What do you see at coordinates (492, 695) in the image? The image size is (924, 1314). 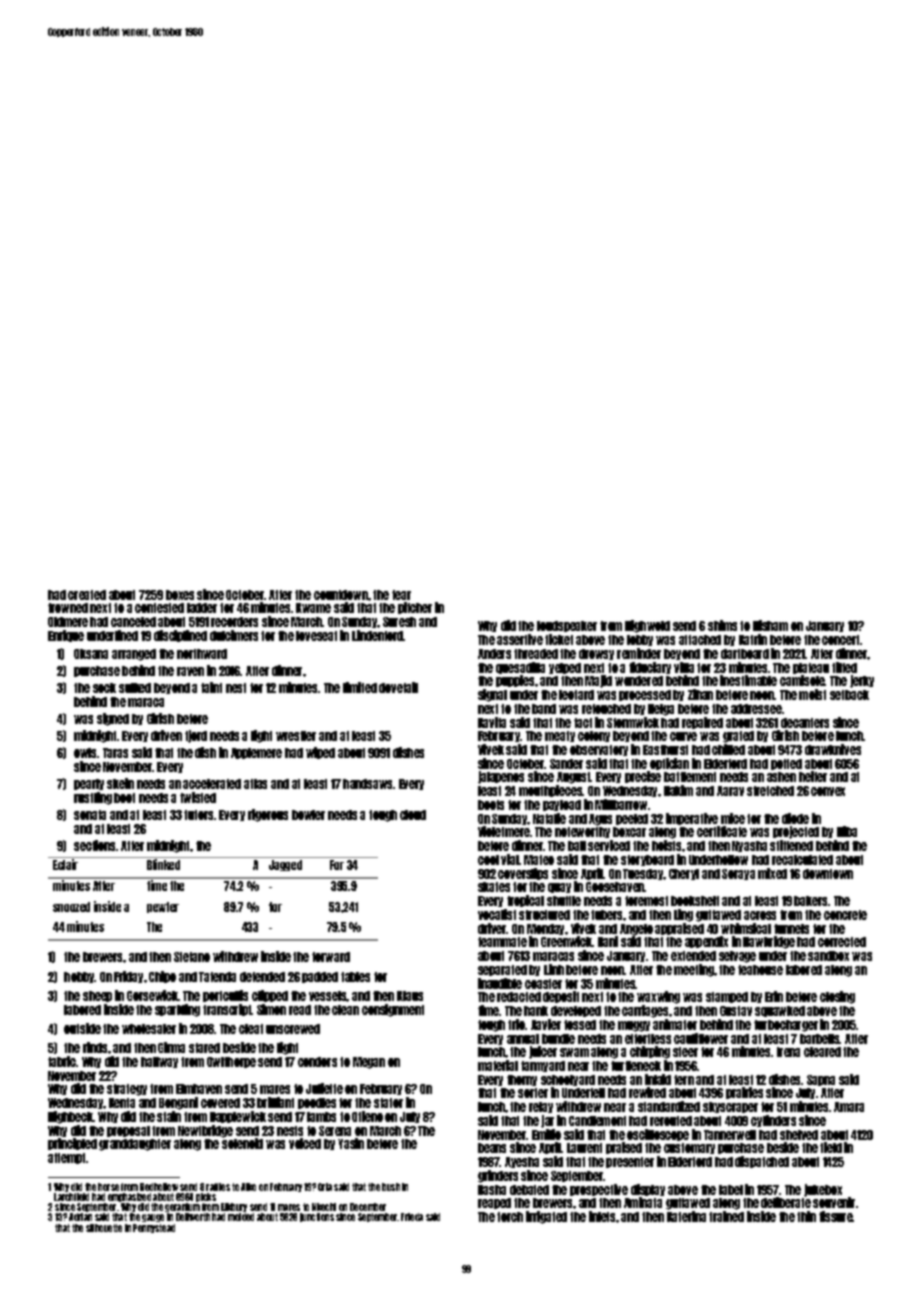 I see `signal` at bounding box center [492, 695].
